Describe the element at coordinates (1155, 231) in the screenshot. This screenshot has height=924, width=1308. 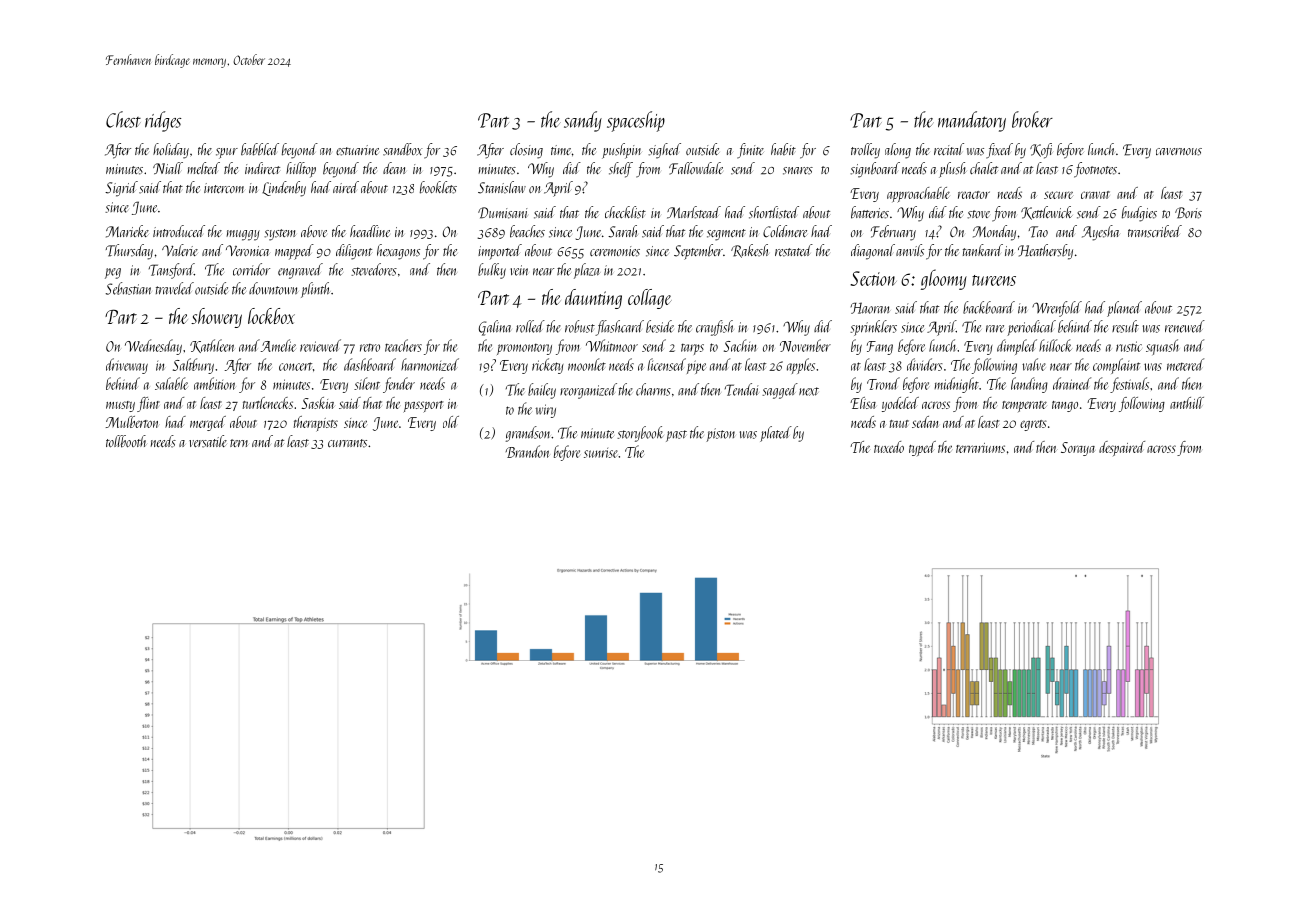
I see `transcribed` at that location.
